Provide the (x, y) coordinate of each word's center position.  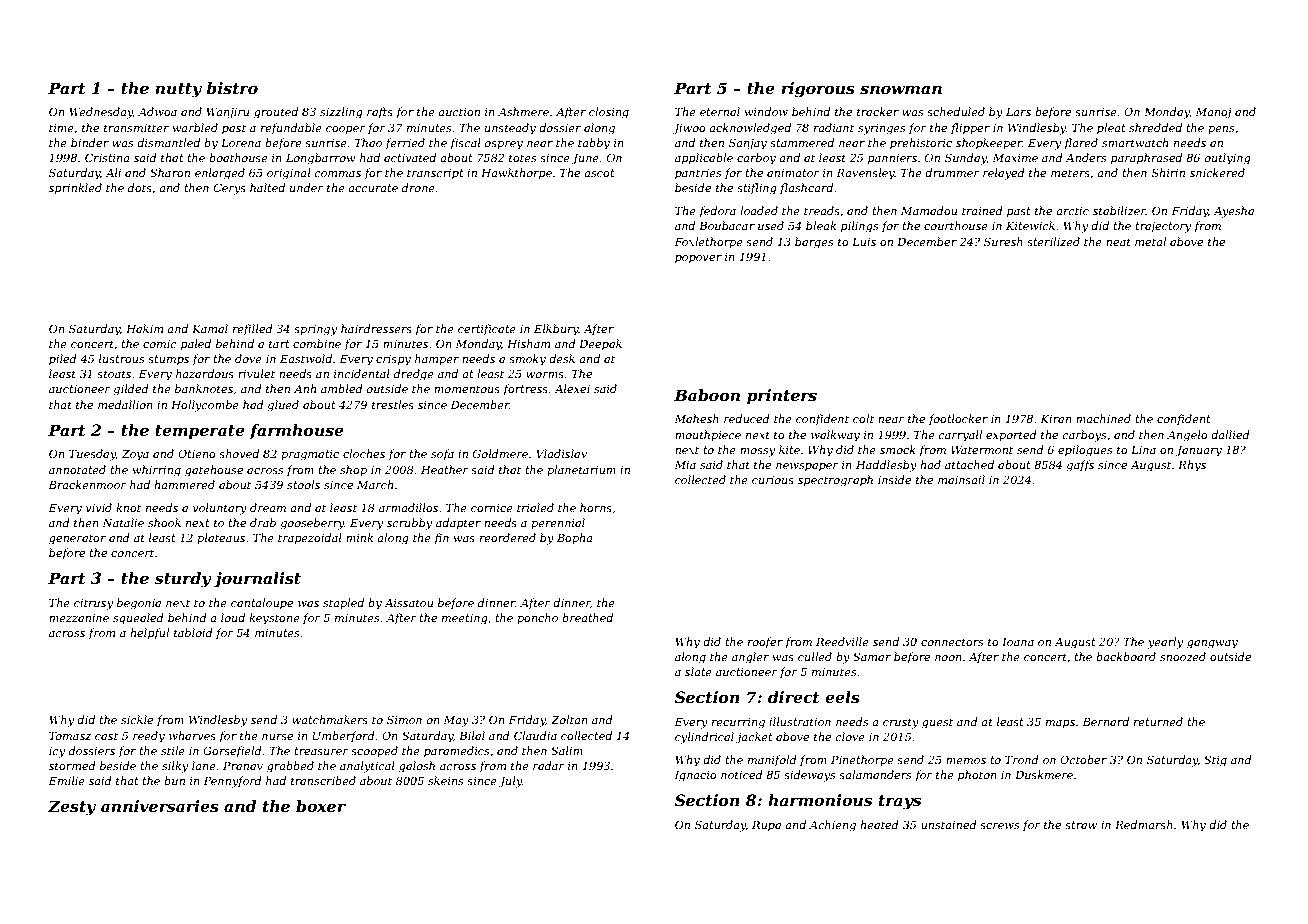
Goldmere (500, 453)
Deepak (600, 345)
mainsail (961, 479)
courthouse (956, 225)
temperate (200, 432)
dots (140, 187)
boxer (321, 806)
